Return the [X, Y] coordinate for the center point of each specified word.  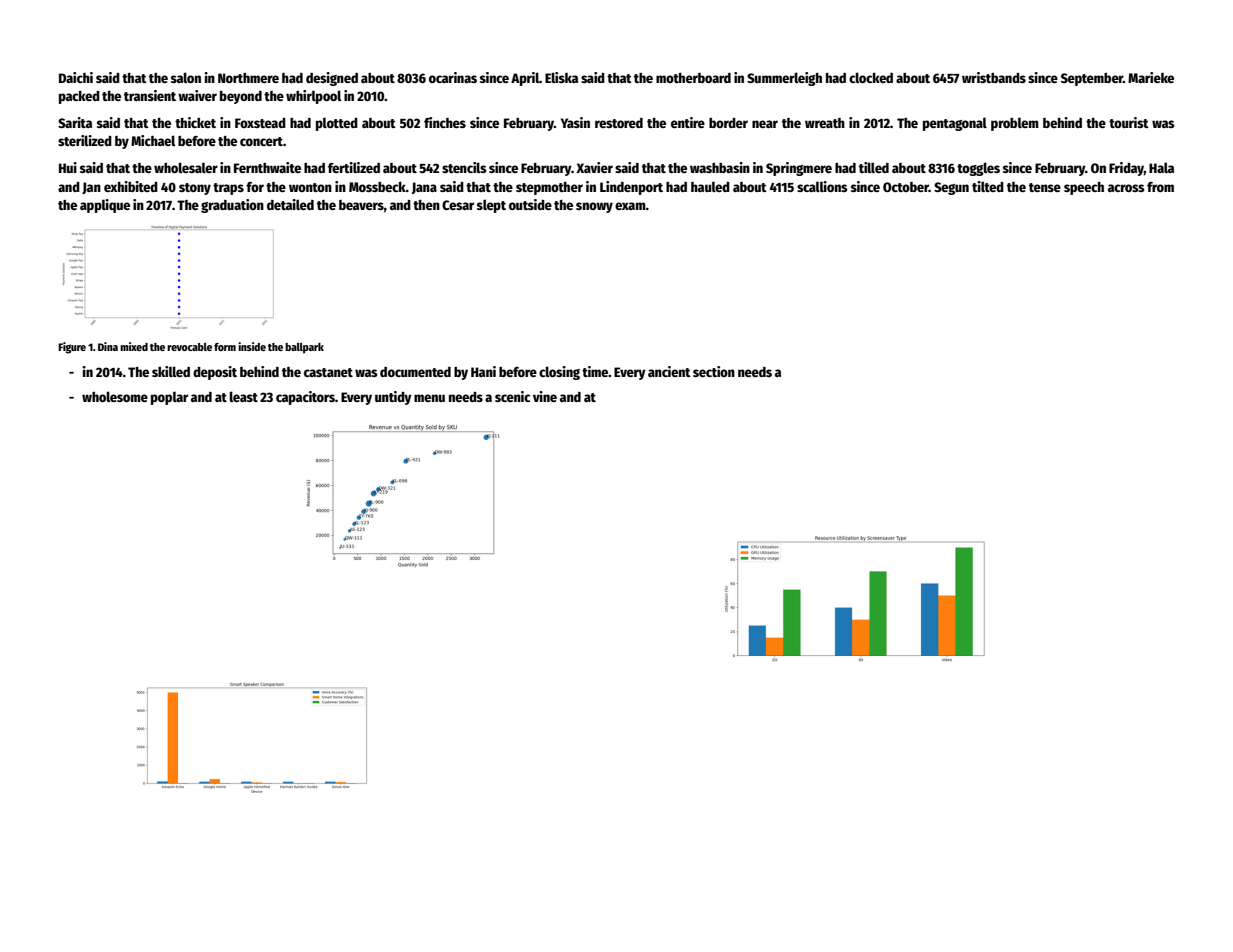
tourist [1129, 122]
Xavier [594, 167]
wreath [825, 123]
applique [105, 206]
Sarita [75, 122]
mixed [134, 346]
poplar [169, 398]
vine [545, 396]
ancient [669, 371]
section [714, 371]
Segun [951, 188]
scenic [512, 396]
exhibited [131, 186]
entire [688, 122]
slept [491, 206]
